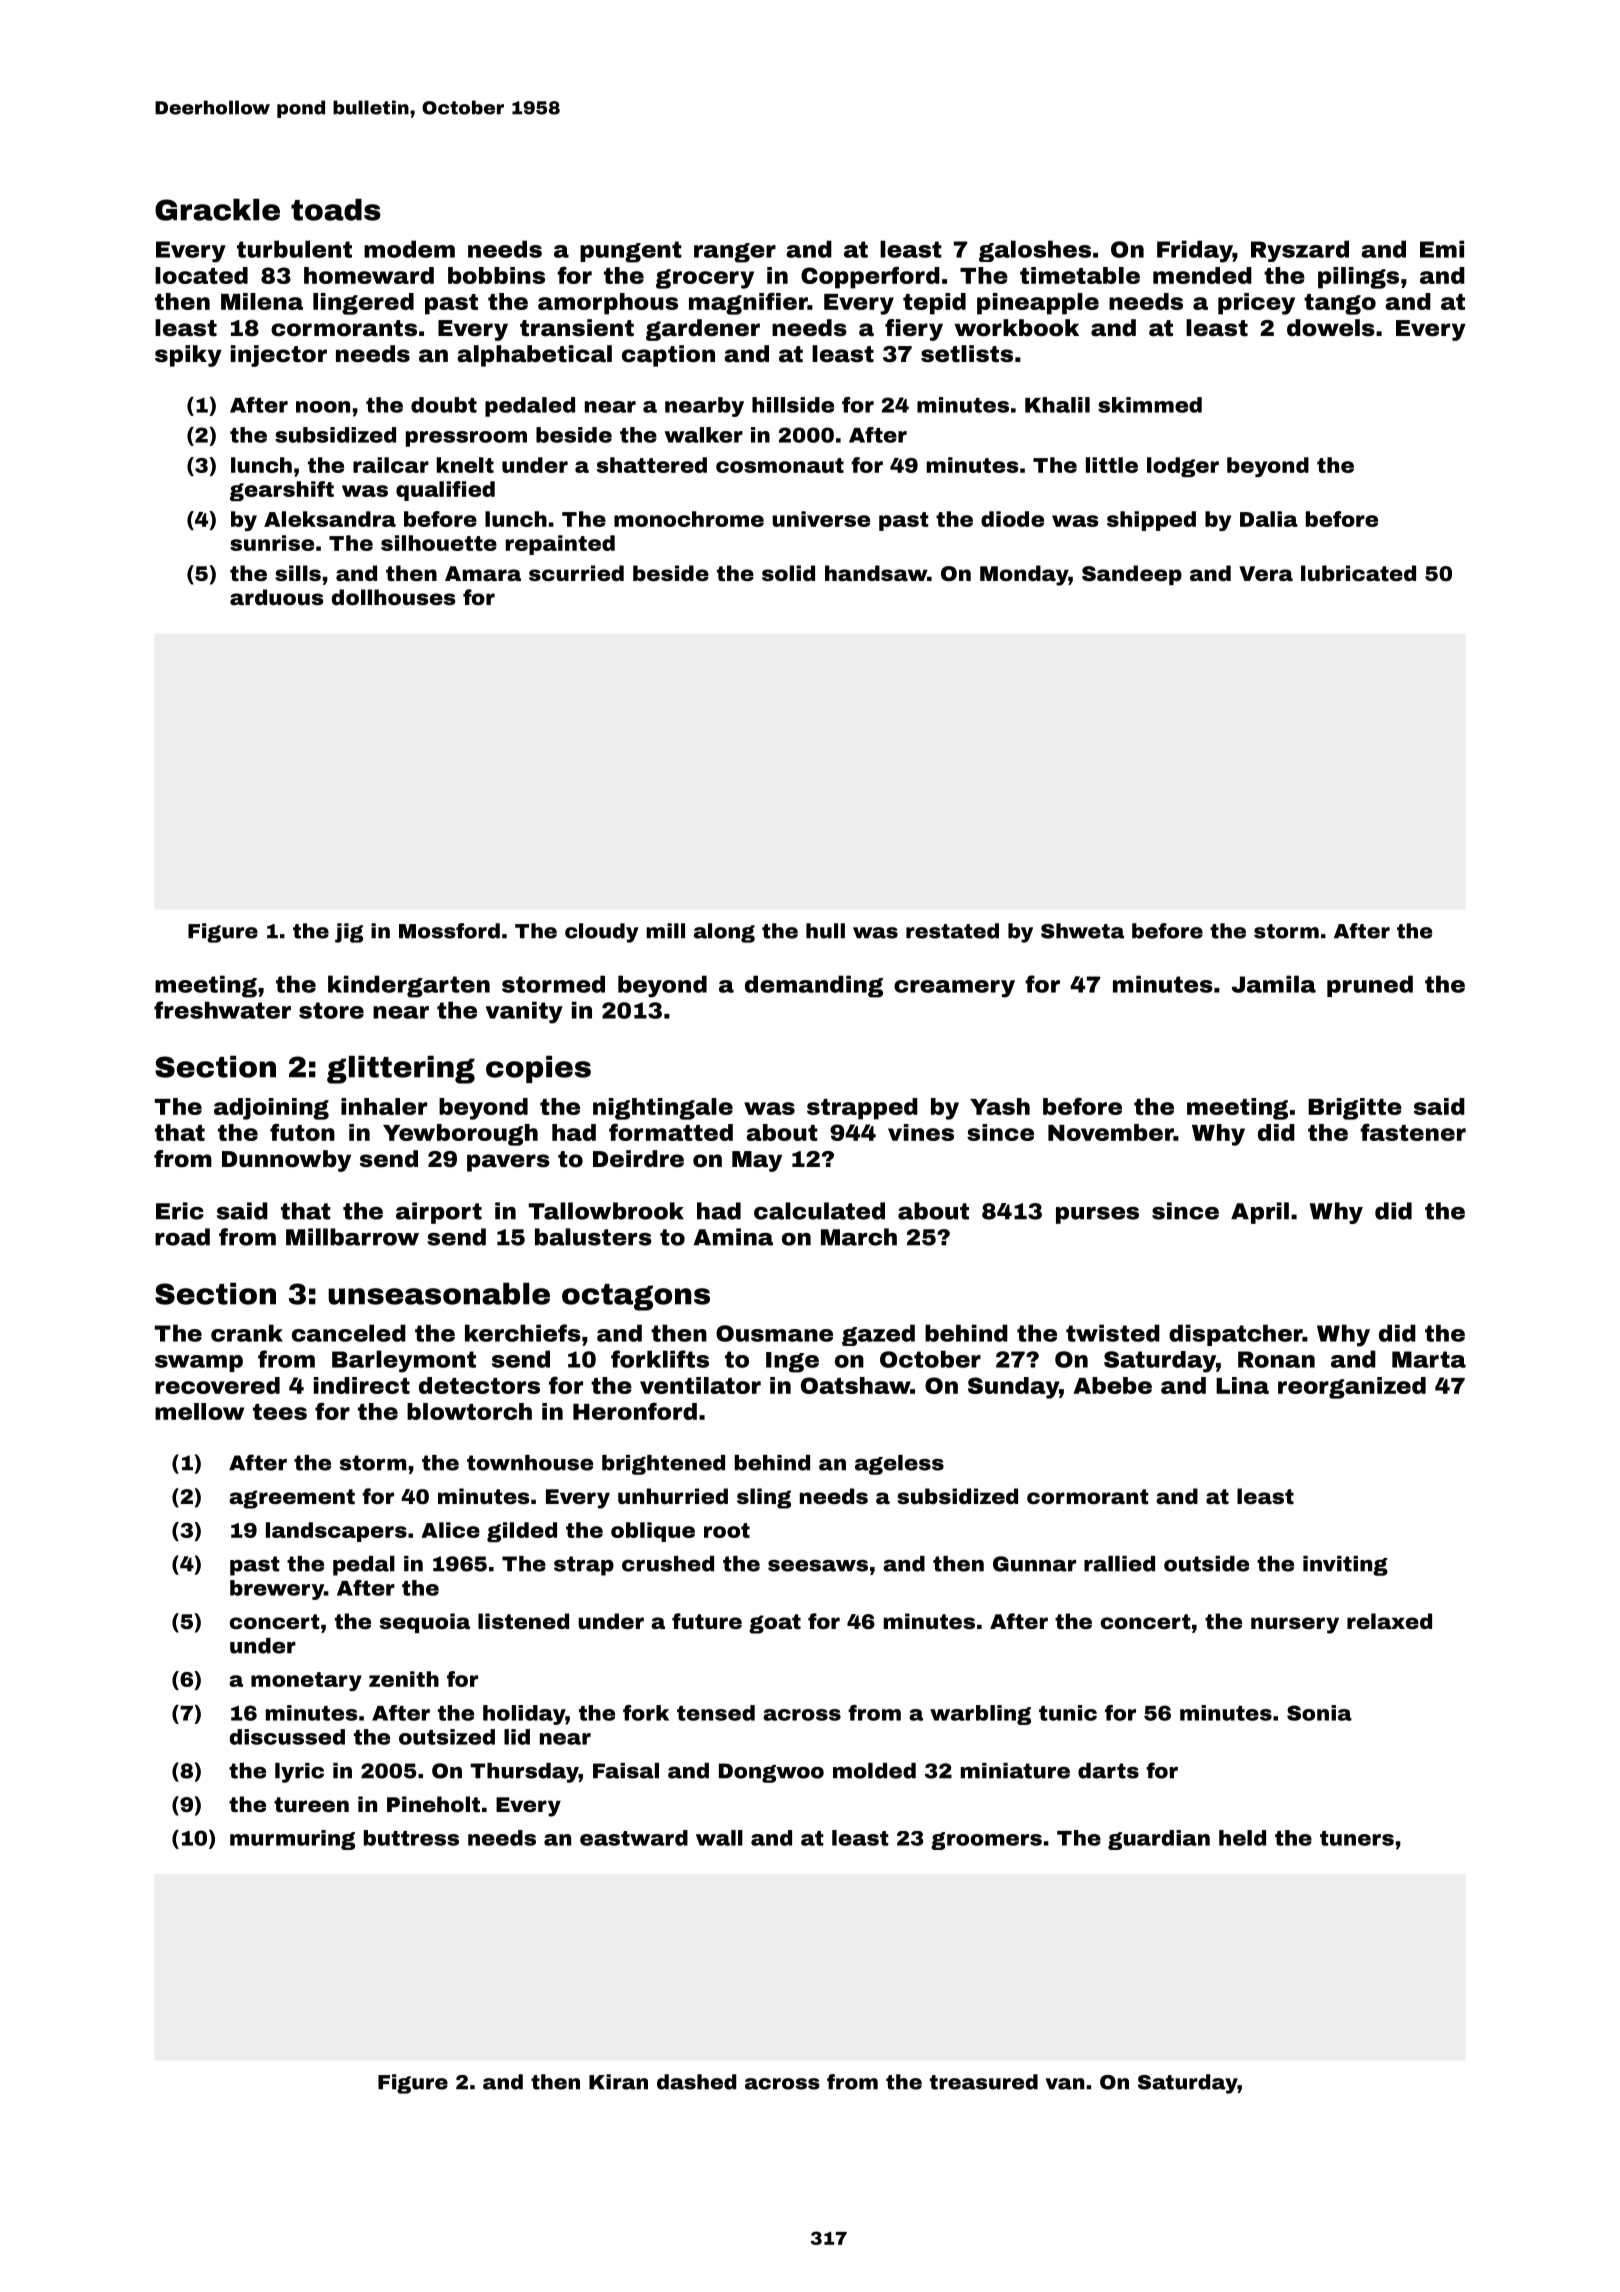 The width and height of the page is (1620, 2292). I want to click on rallied, so click(1119, 1564).
